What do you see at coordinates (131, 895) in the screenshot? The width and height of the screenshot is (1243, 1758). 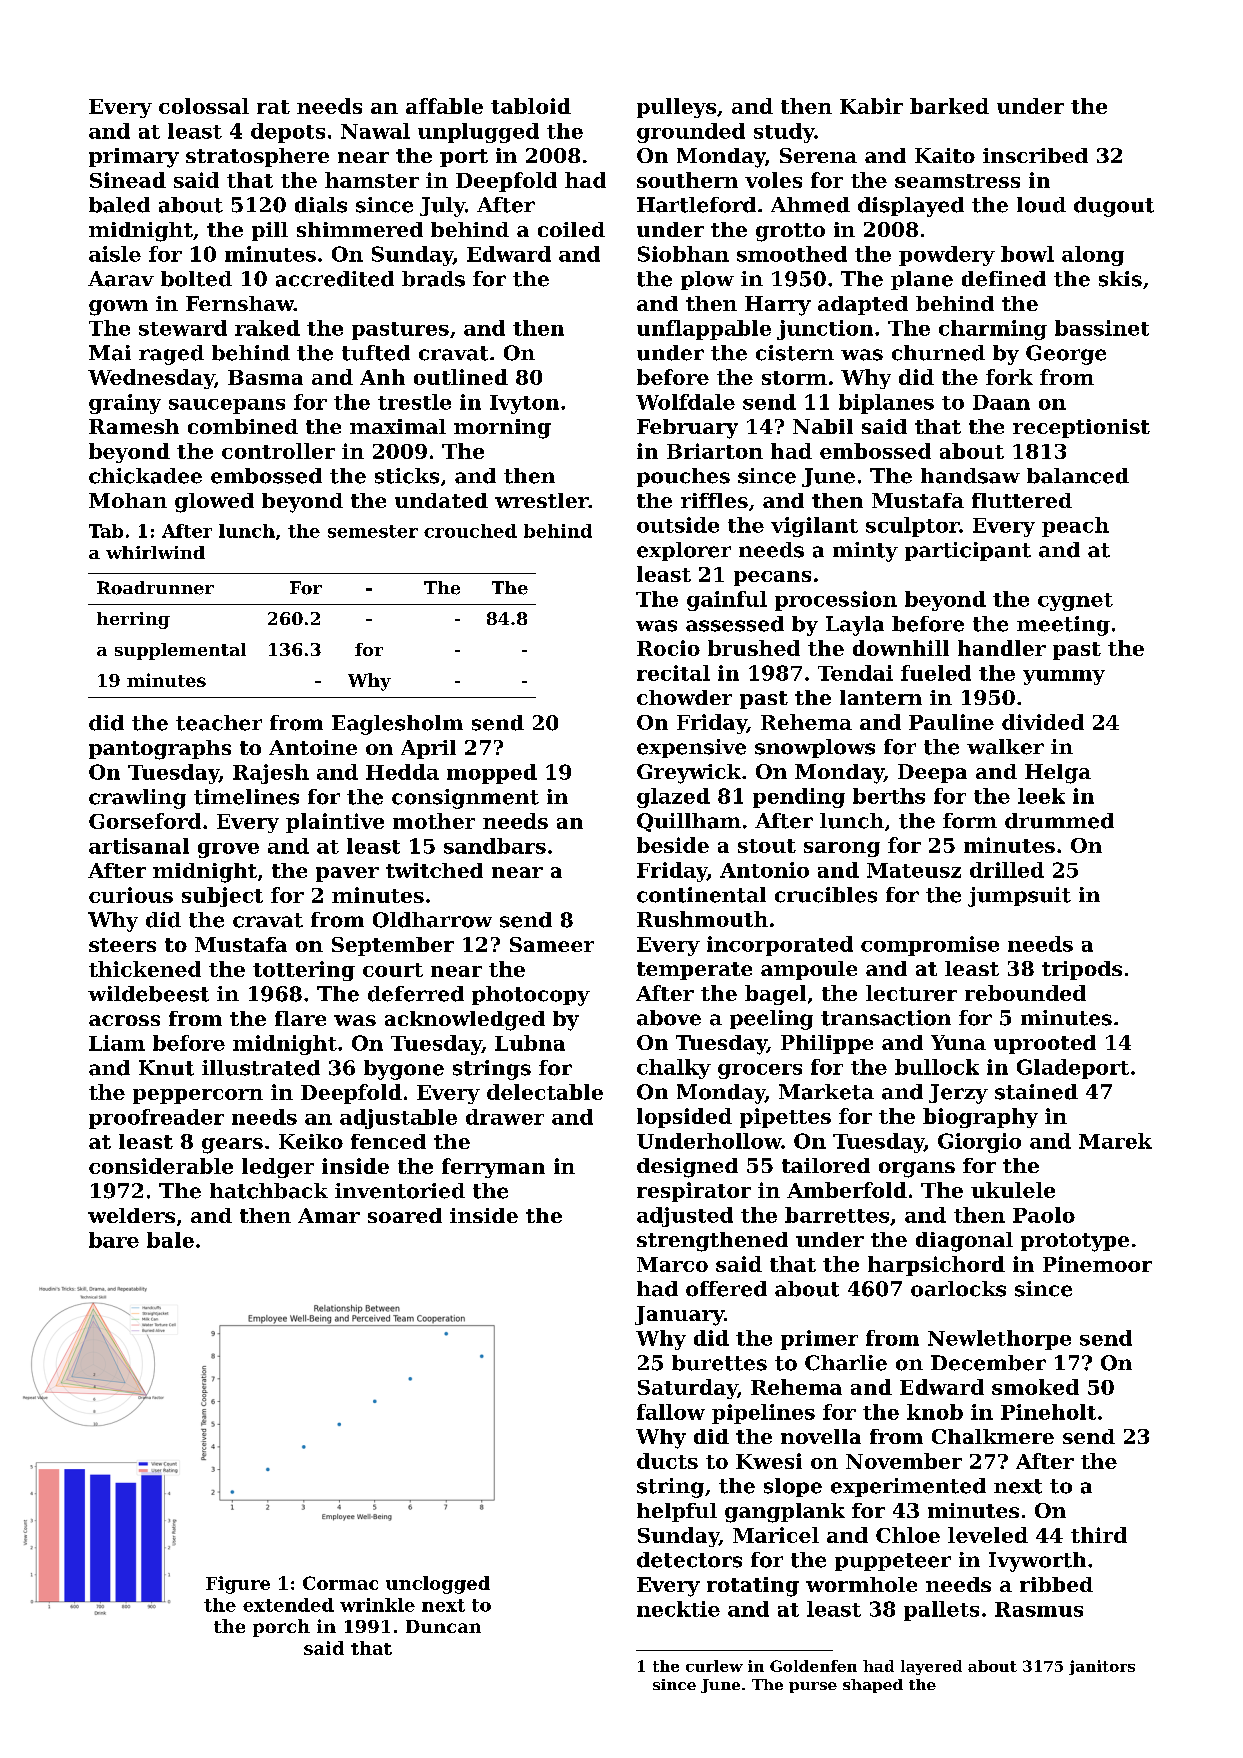 I see `curious` at bounding box center [131, 895].
